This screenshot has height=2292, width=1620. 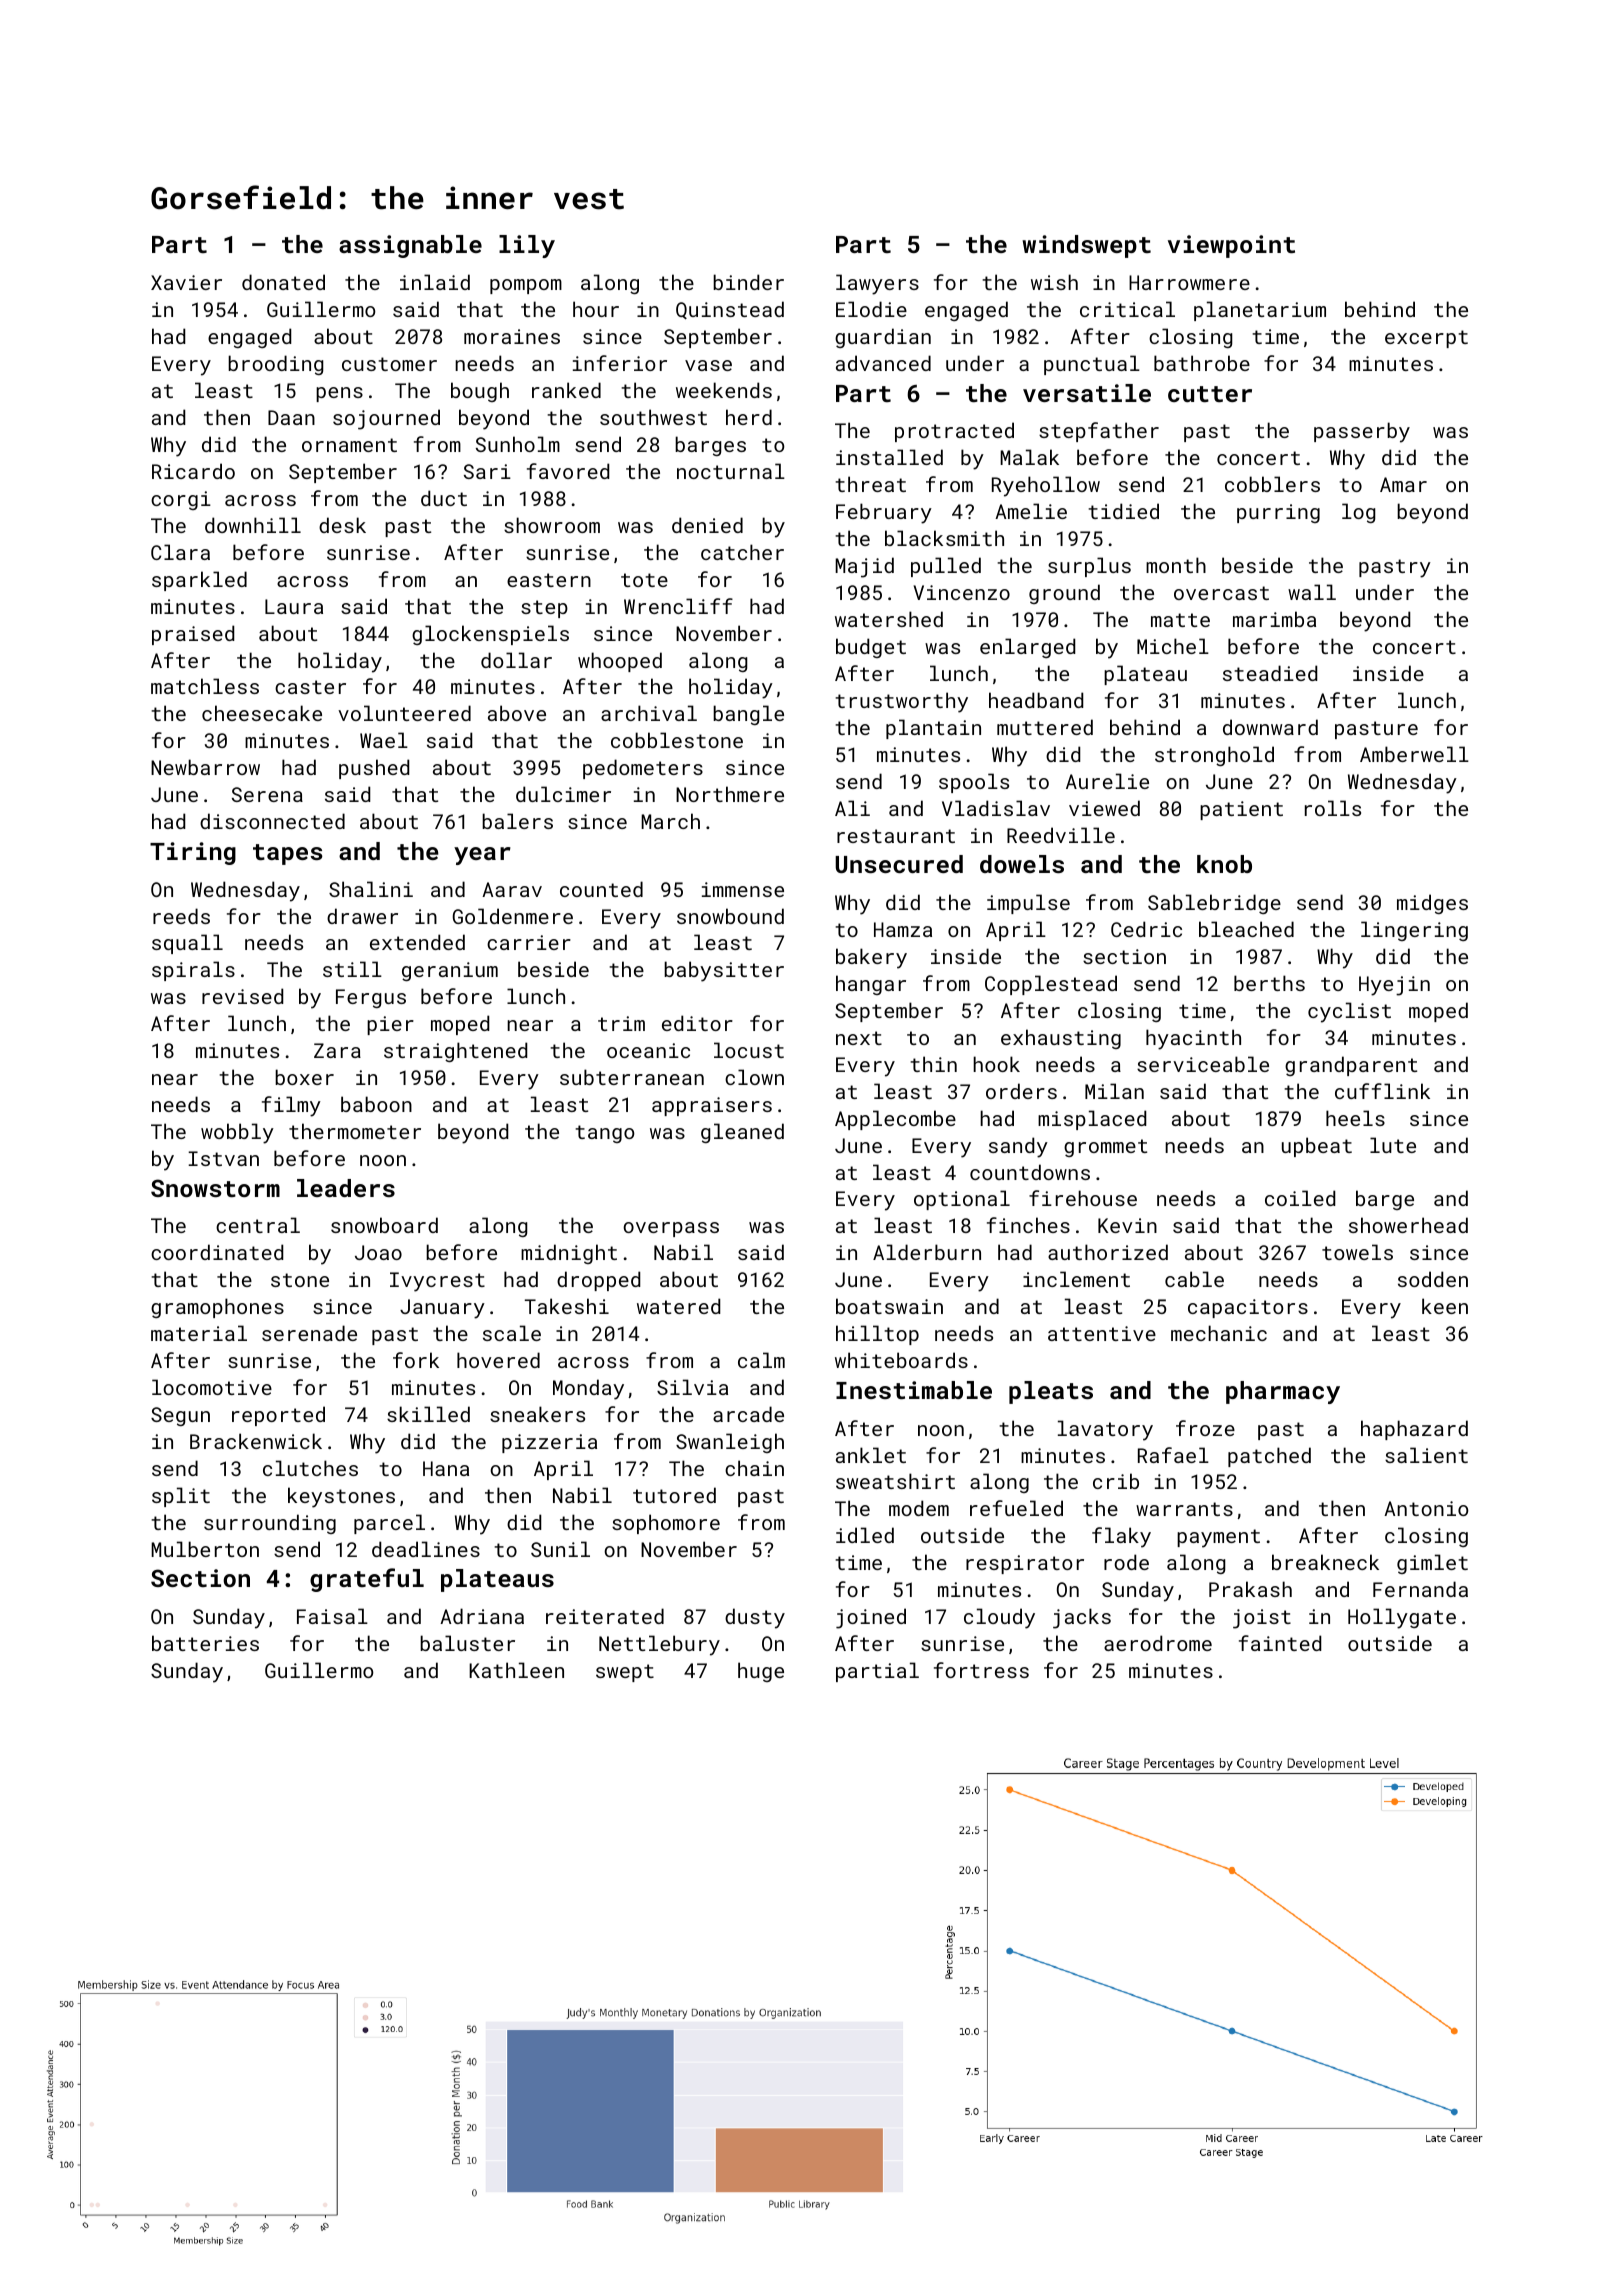 I want to click on midges, so click(x=1432, y=904).
